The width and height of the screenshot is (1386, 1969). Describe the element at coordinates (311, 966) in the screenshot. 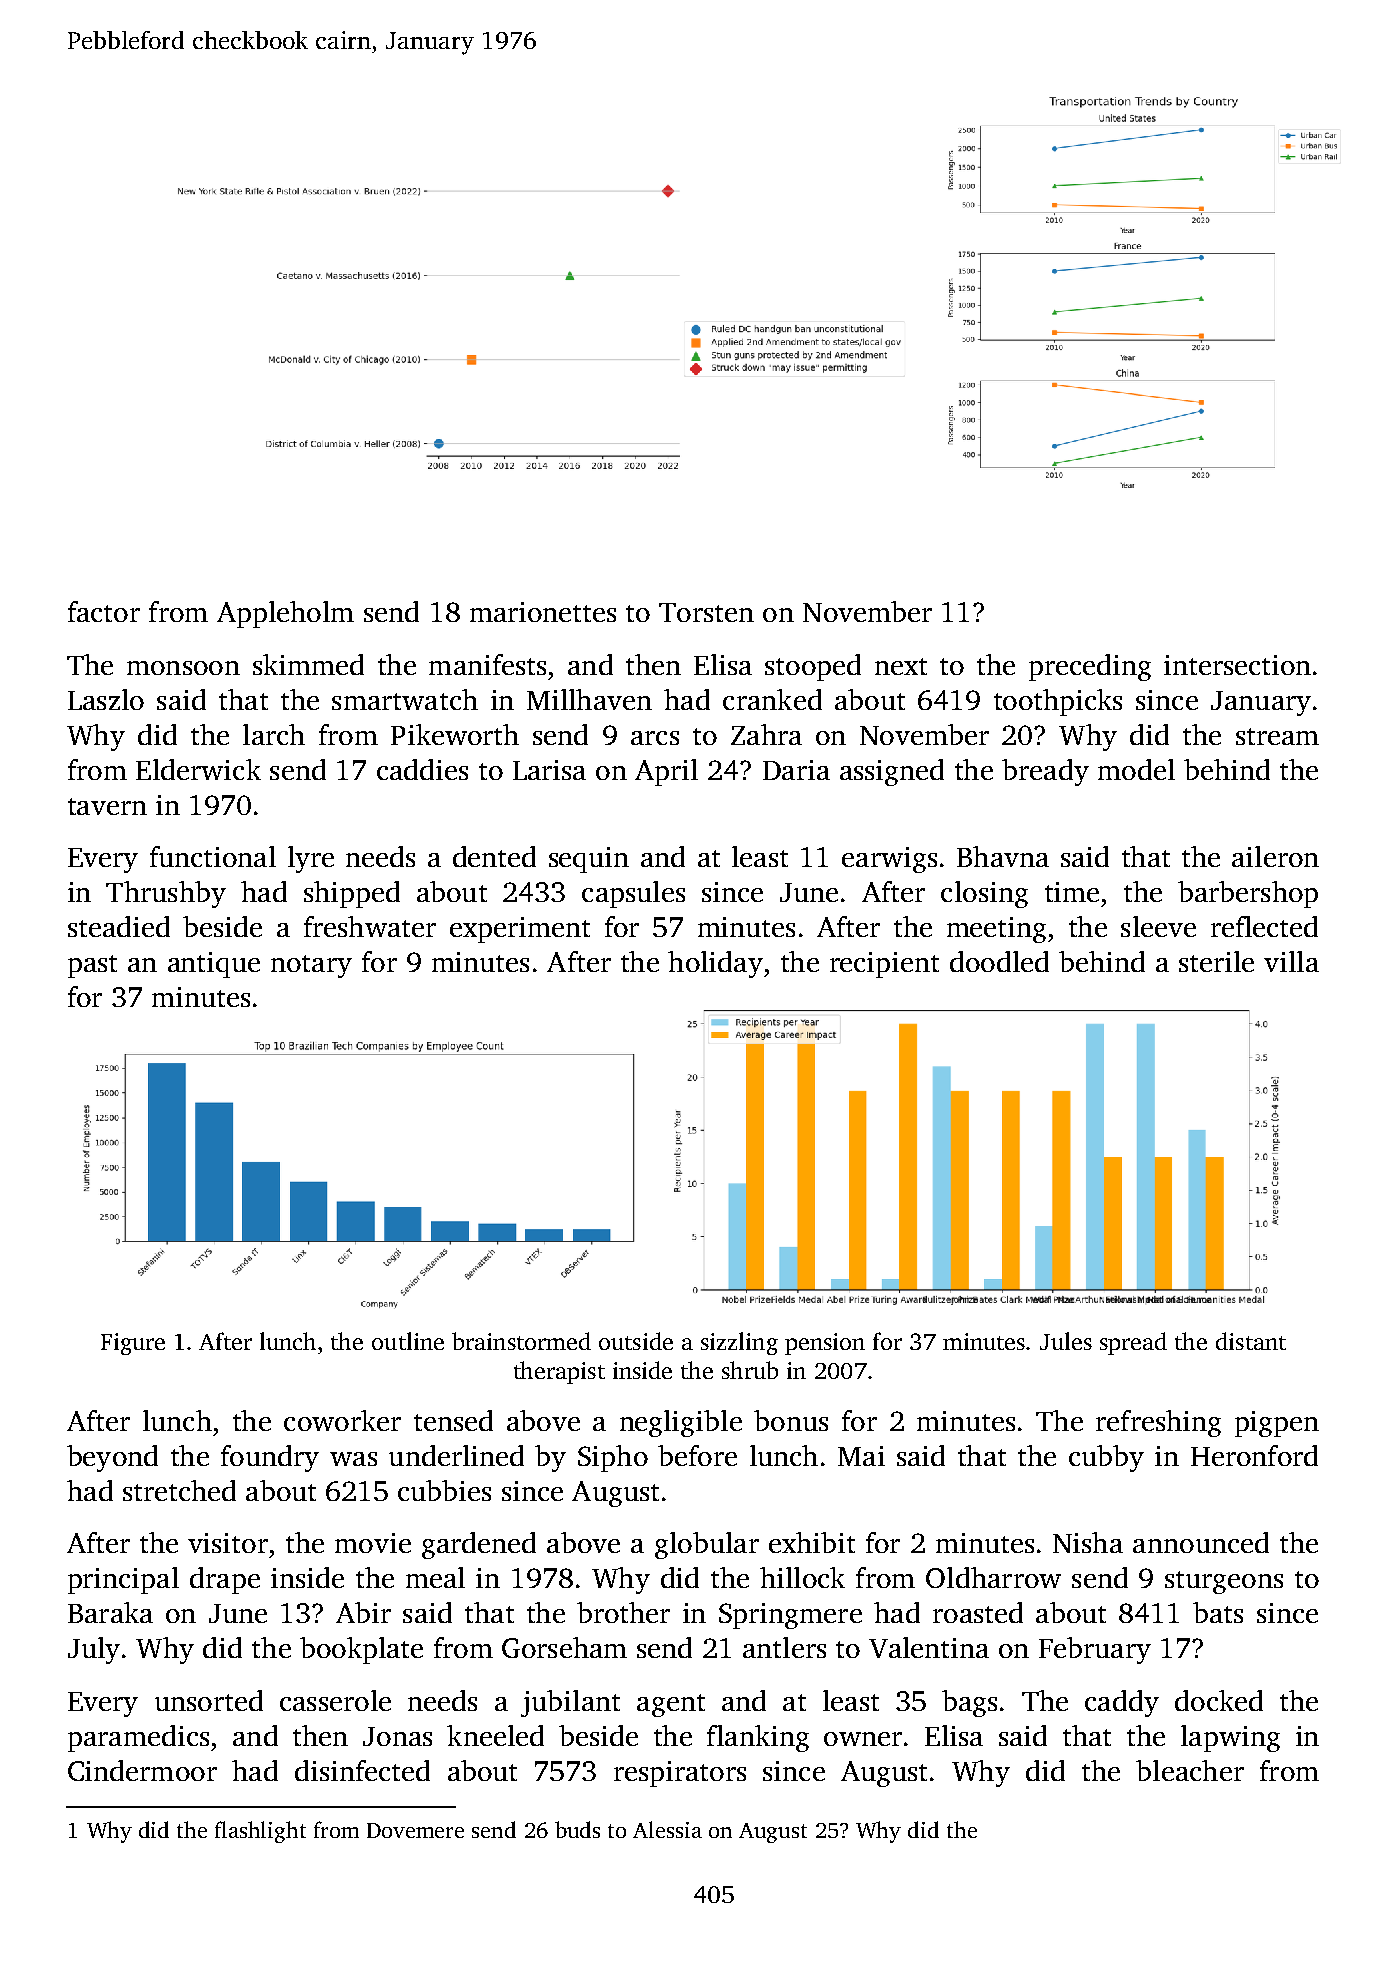

I see `notary` at that location.
